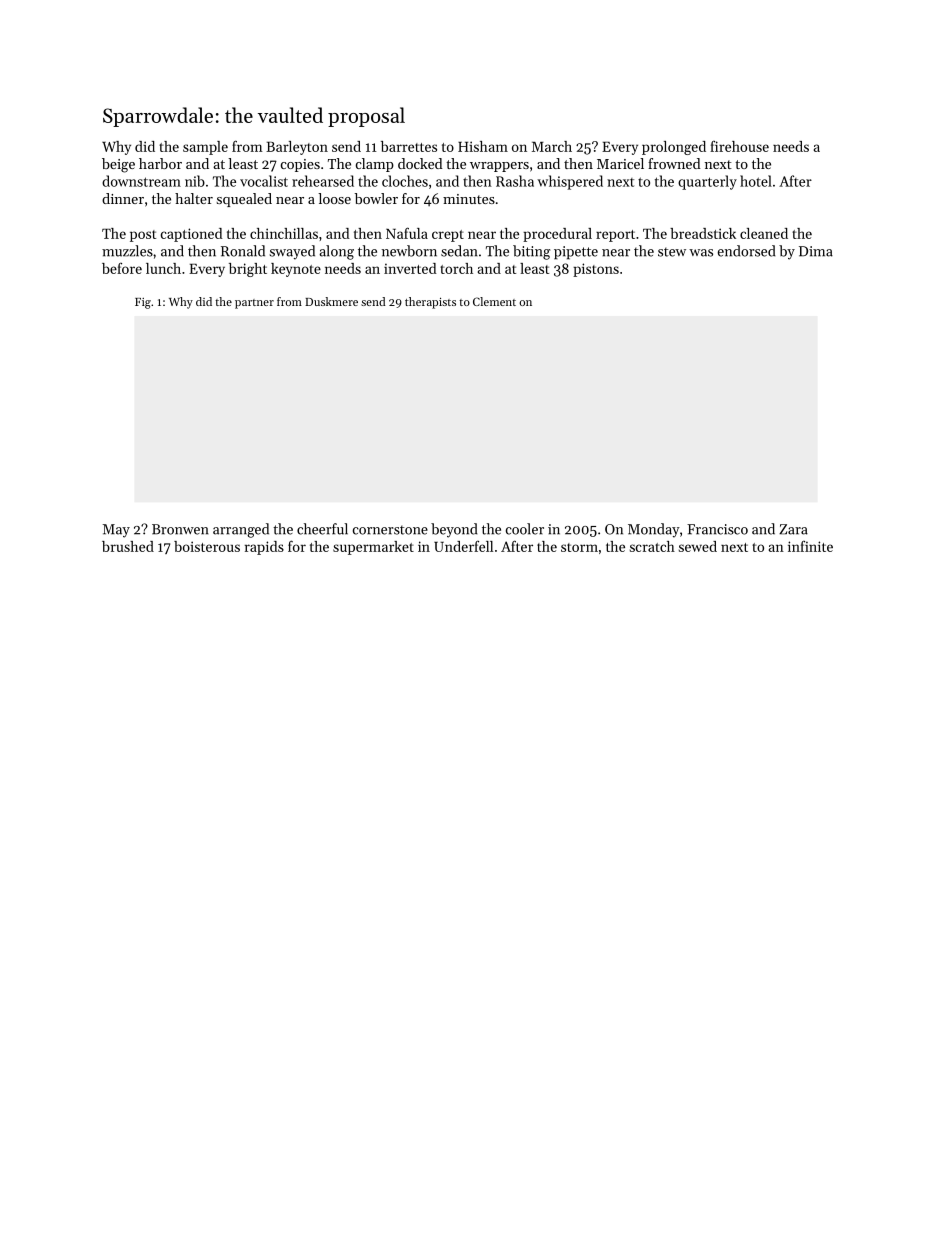 The image size is (952, 1233). I want to click on Zara, so click(793, 529).
